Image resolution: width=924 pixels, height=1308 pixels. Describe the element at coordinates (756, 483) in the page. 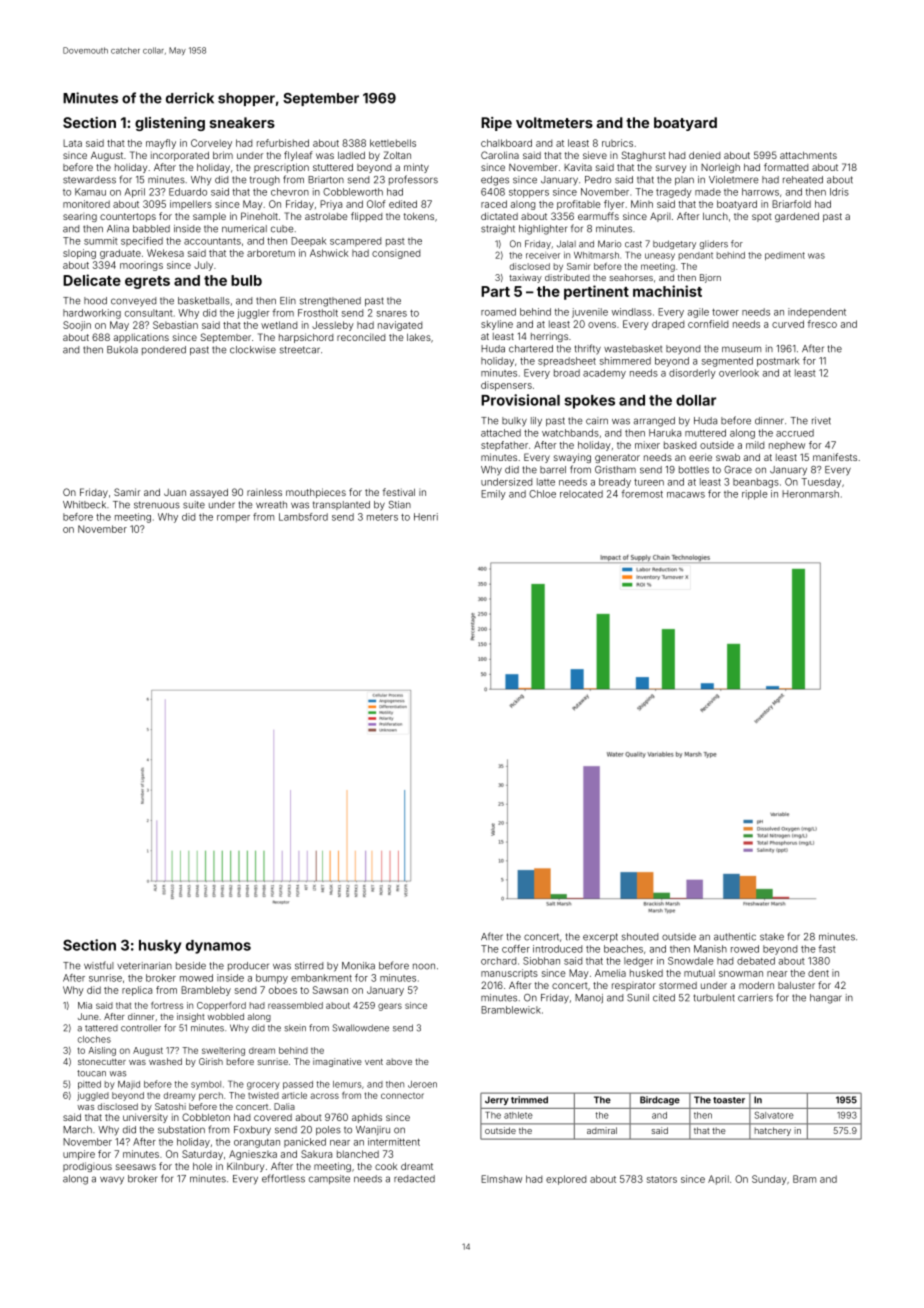

I see `beanbags` at that location.
